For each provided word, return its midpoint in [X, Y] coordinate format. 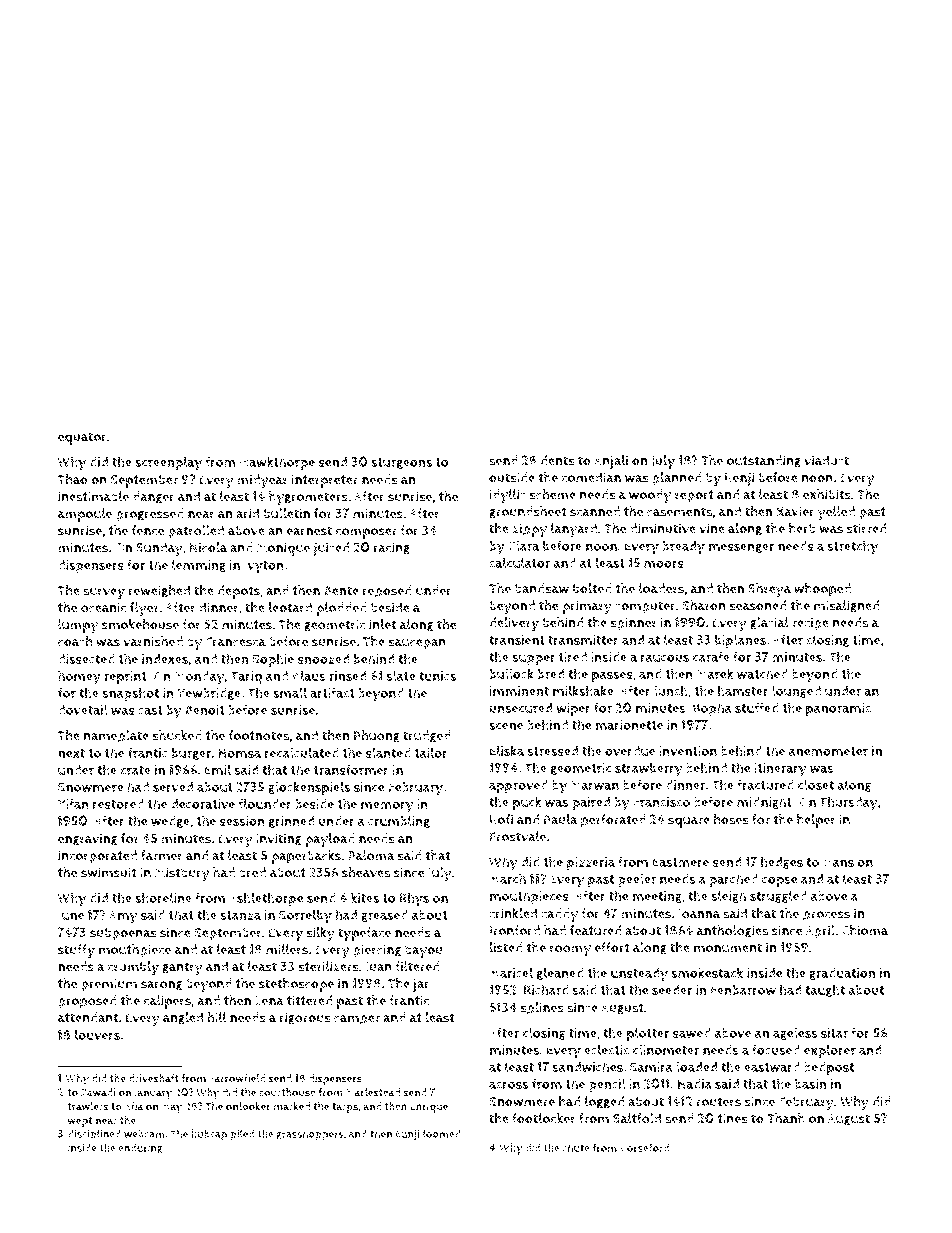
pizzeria [591, 863]
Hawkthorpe [277, 463]
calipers [167, 1002]
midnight [764, 802]
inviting [279, 839]
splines [542, 1009]
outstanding [764, 461]
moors [664, 564]
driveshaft [154, 1078]
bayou [424, 951]
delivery [514, 624]
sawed [692, 1033]
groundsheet [528, 512]
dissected [86, 659]
